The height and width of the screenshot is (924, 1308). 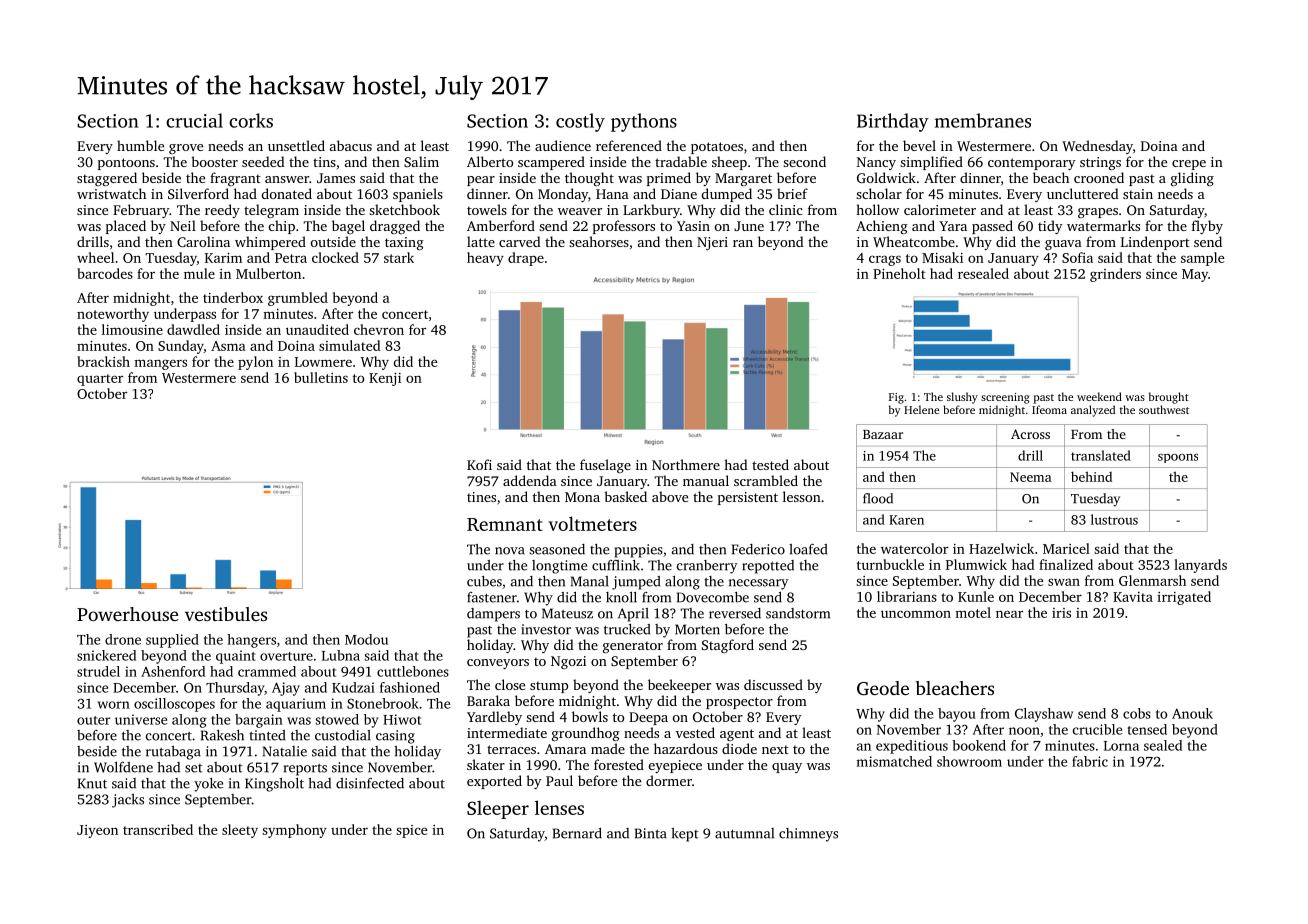 I want to click on lustrous, so click(x=1114, y=519).
